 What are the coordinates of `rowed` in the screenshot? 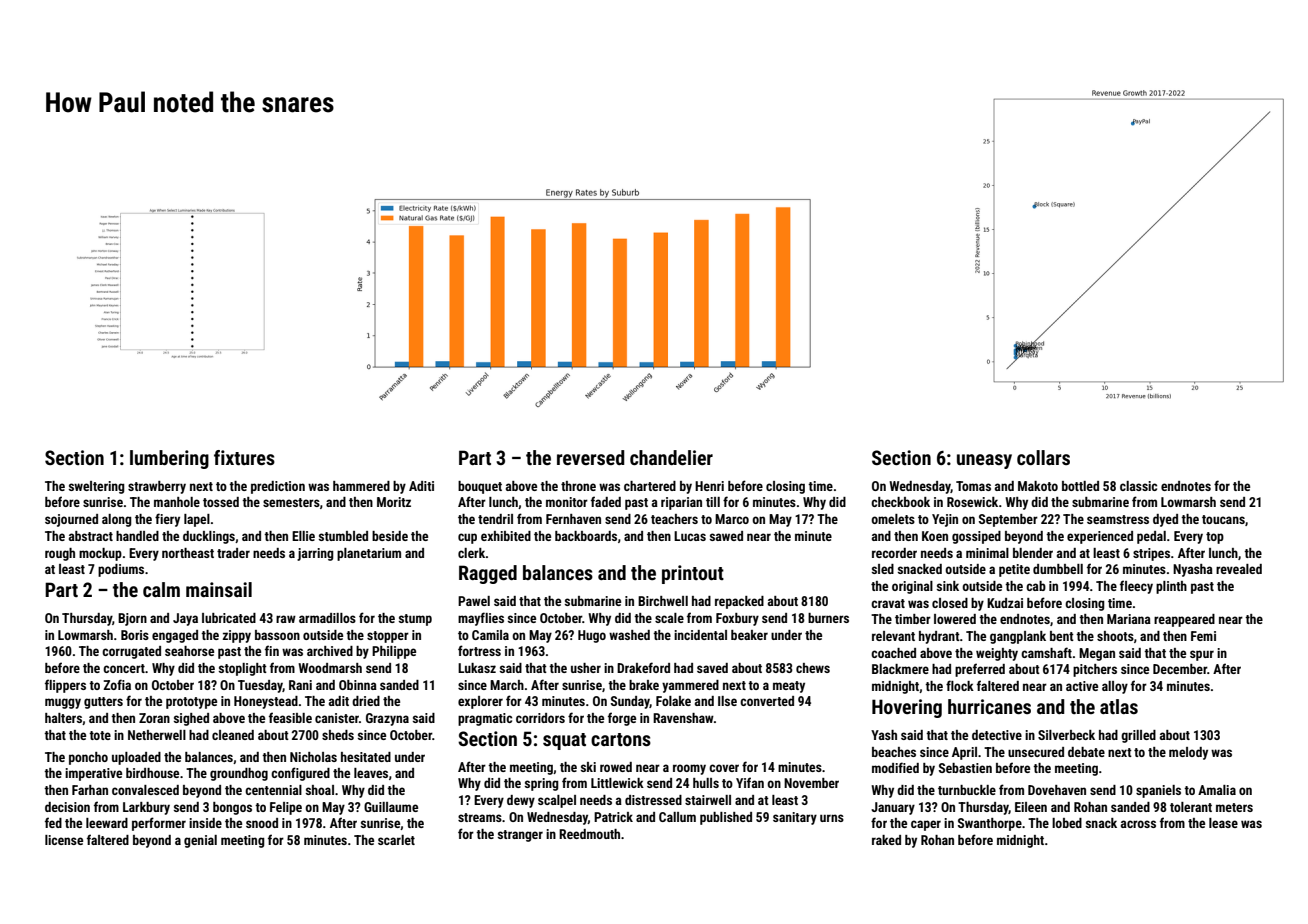 It's located at (616, 767).
